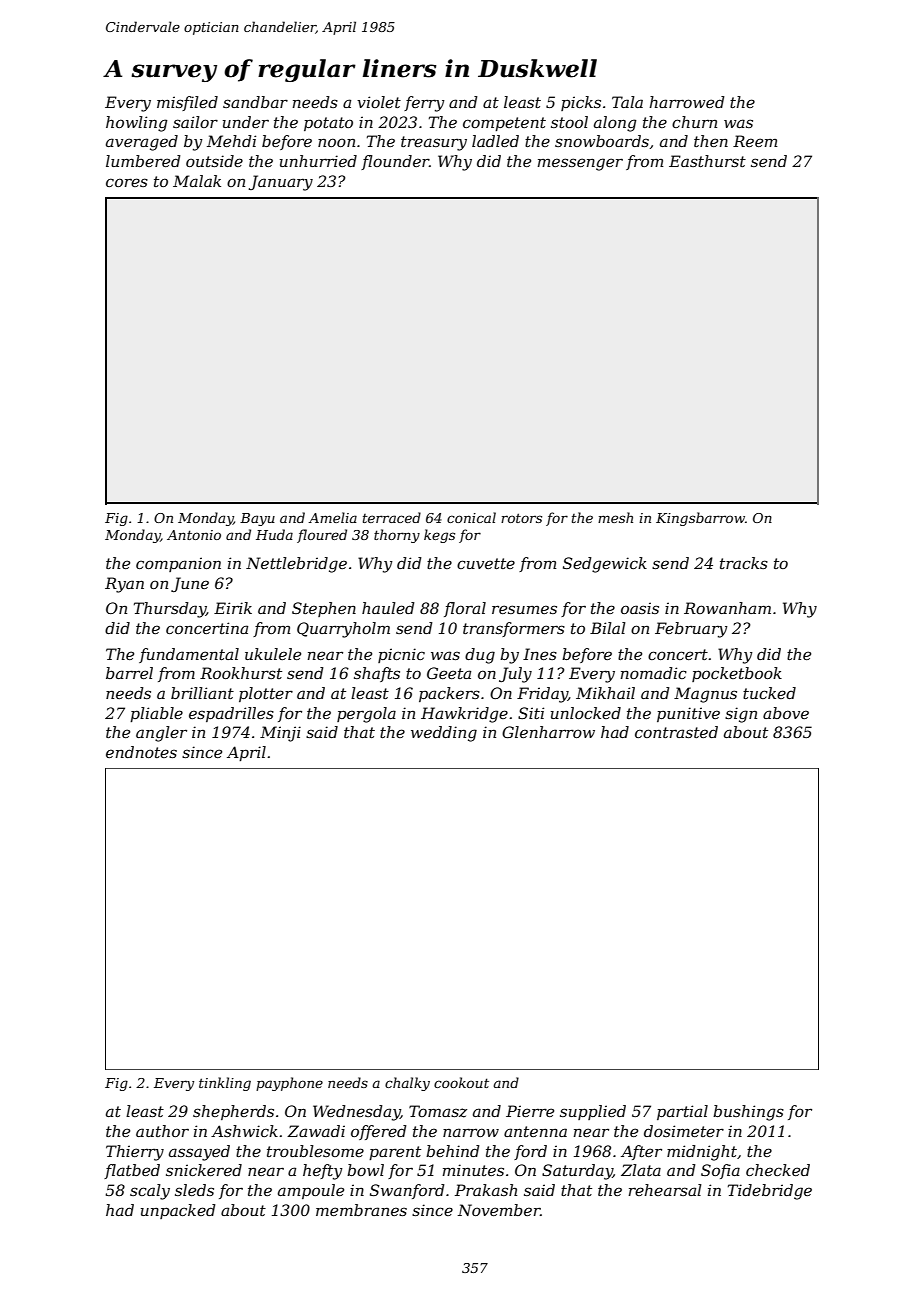  Describe the element at coordinates (379, 102) in the image. I see `violet` at that location.
